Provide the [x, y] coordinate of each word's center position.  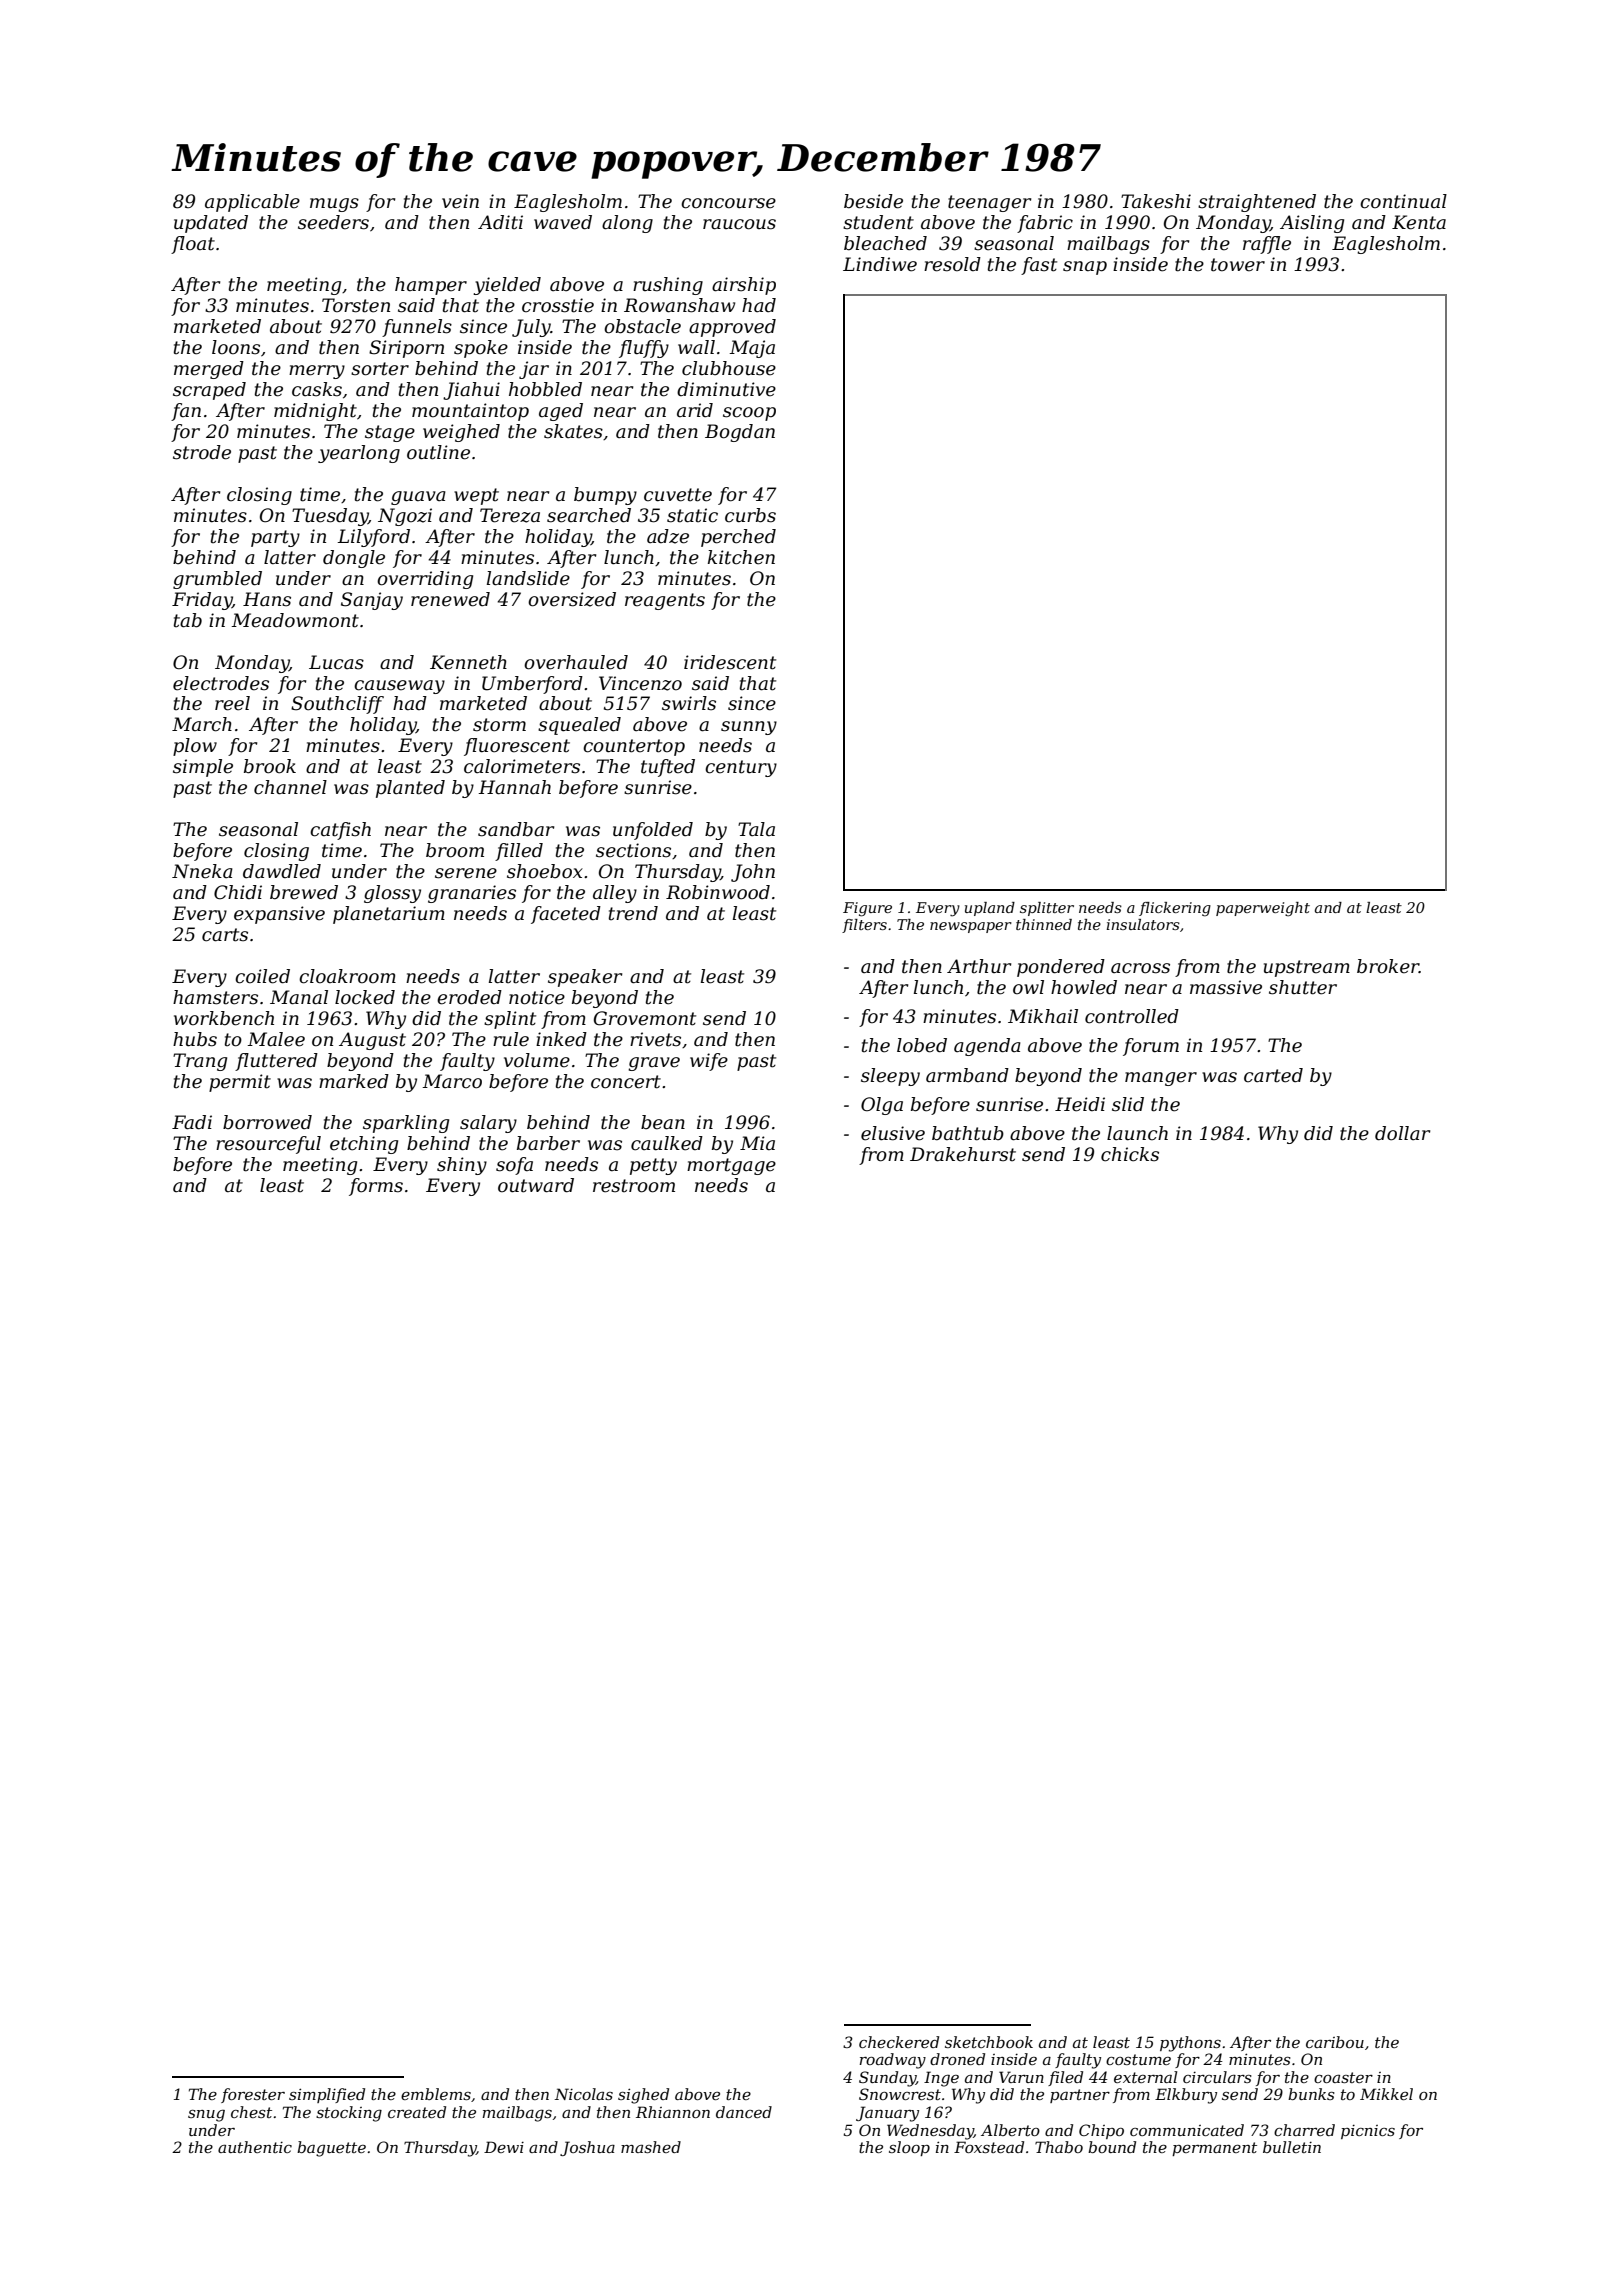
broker [1388, 966]
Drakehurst [963, 1154]
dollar [1402, 1133]
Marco [452, 1081]
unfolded [653, 831]
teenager [989, 203]
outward [536, 1185]
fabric [1045, 224]
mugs [334, 205]
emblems [436, 2094]
